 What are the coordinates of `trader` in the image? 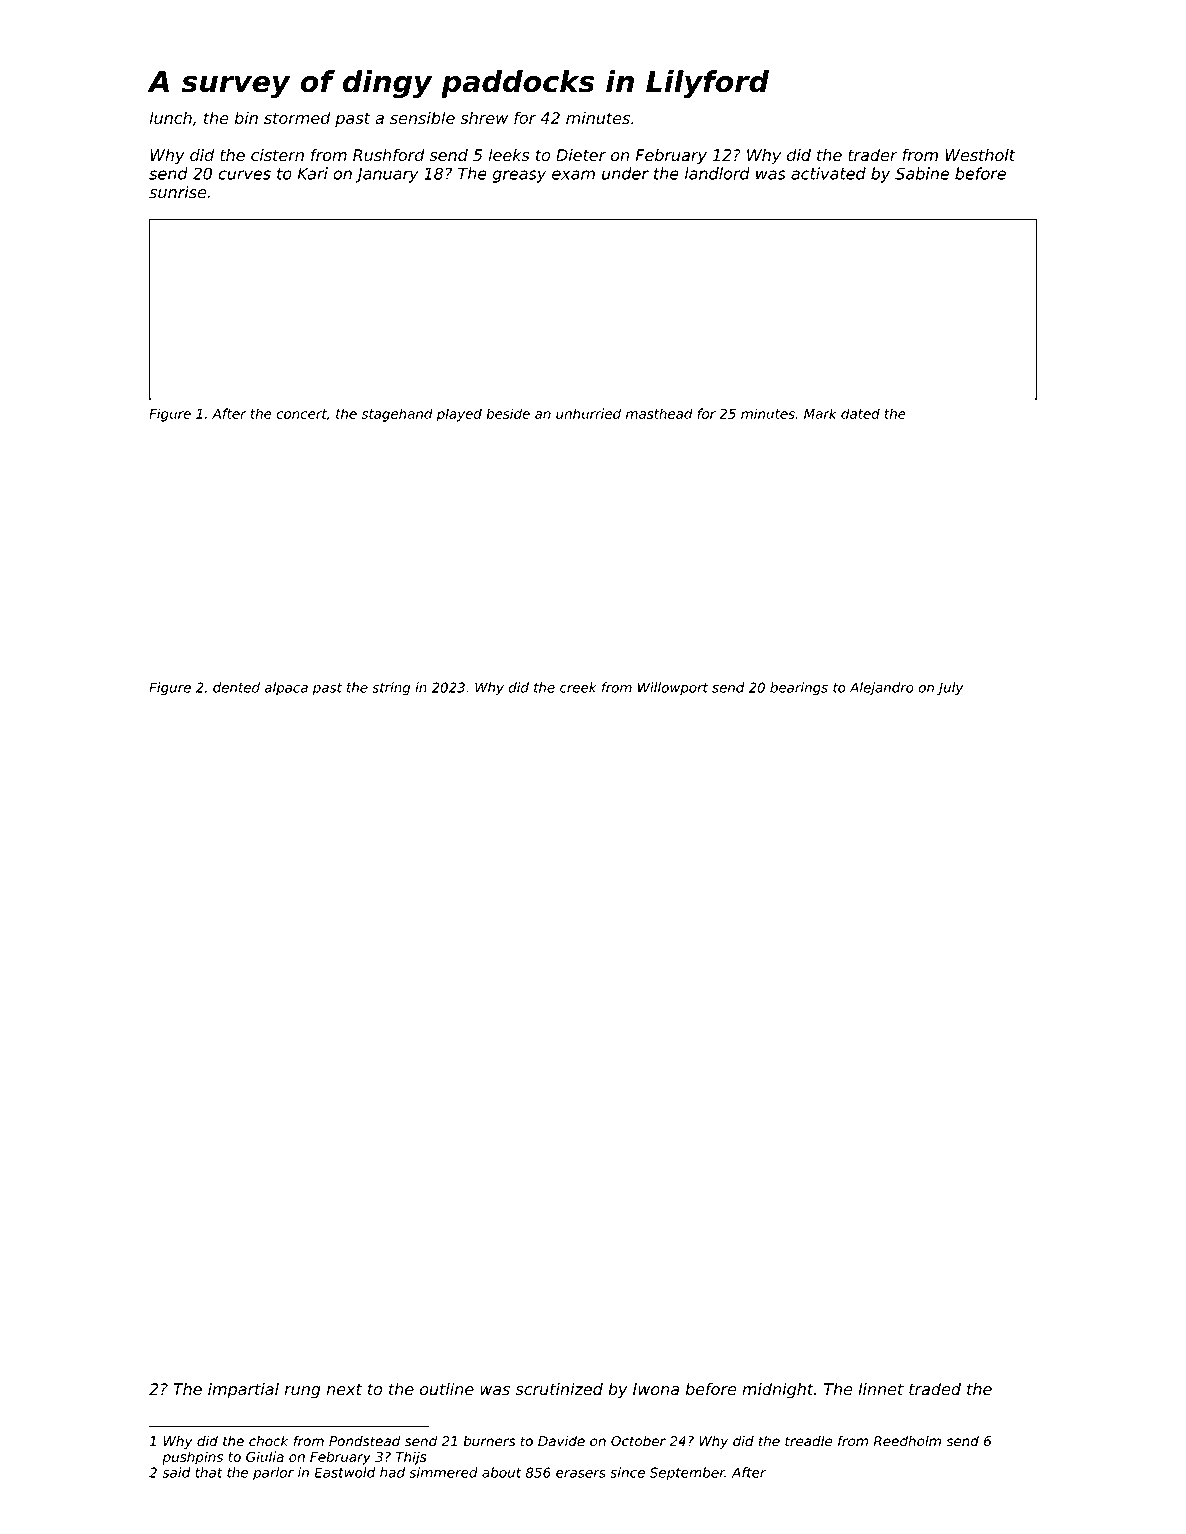 It's located at (872, 155).
